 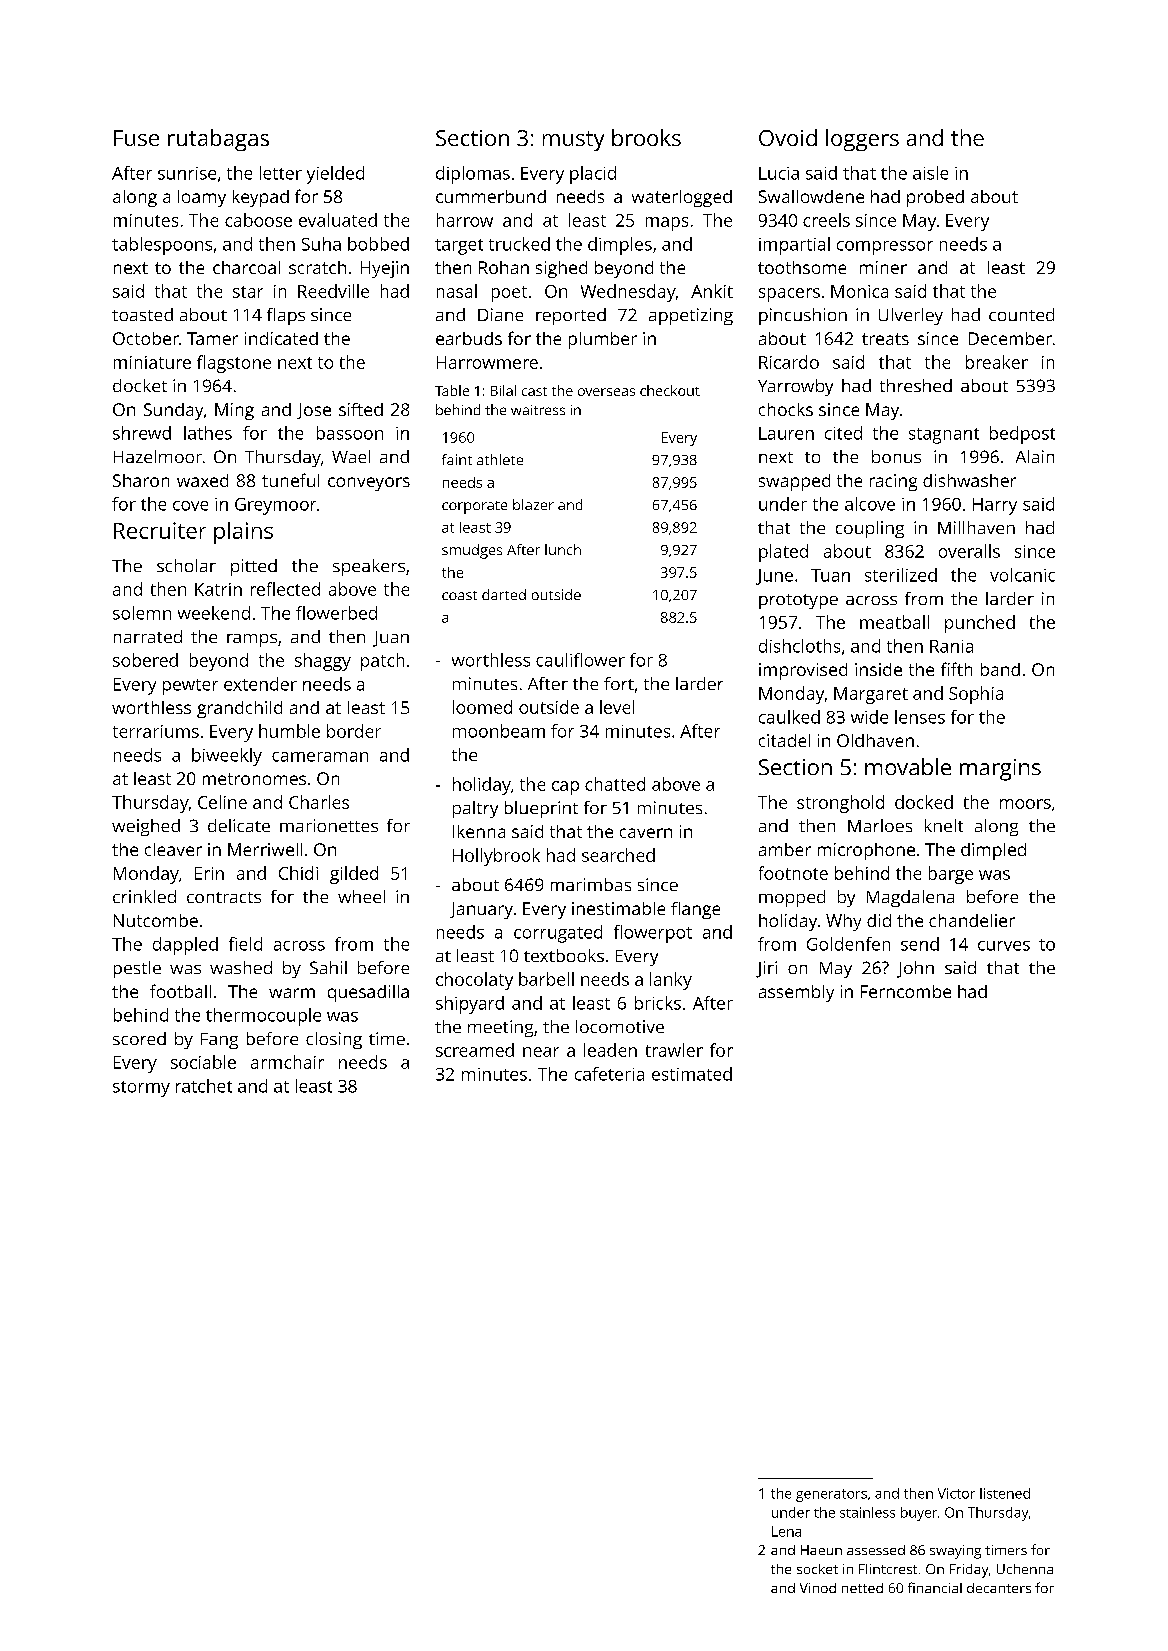 I want to click on weighed, so click(x=146, y=827).
